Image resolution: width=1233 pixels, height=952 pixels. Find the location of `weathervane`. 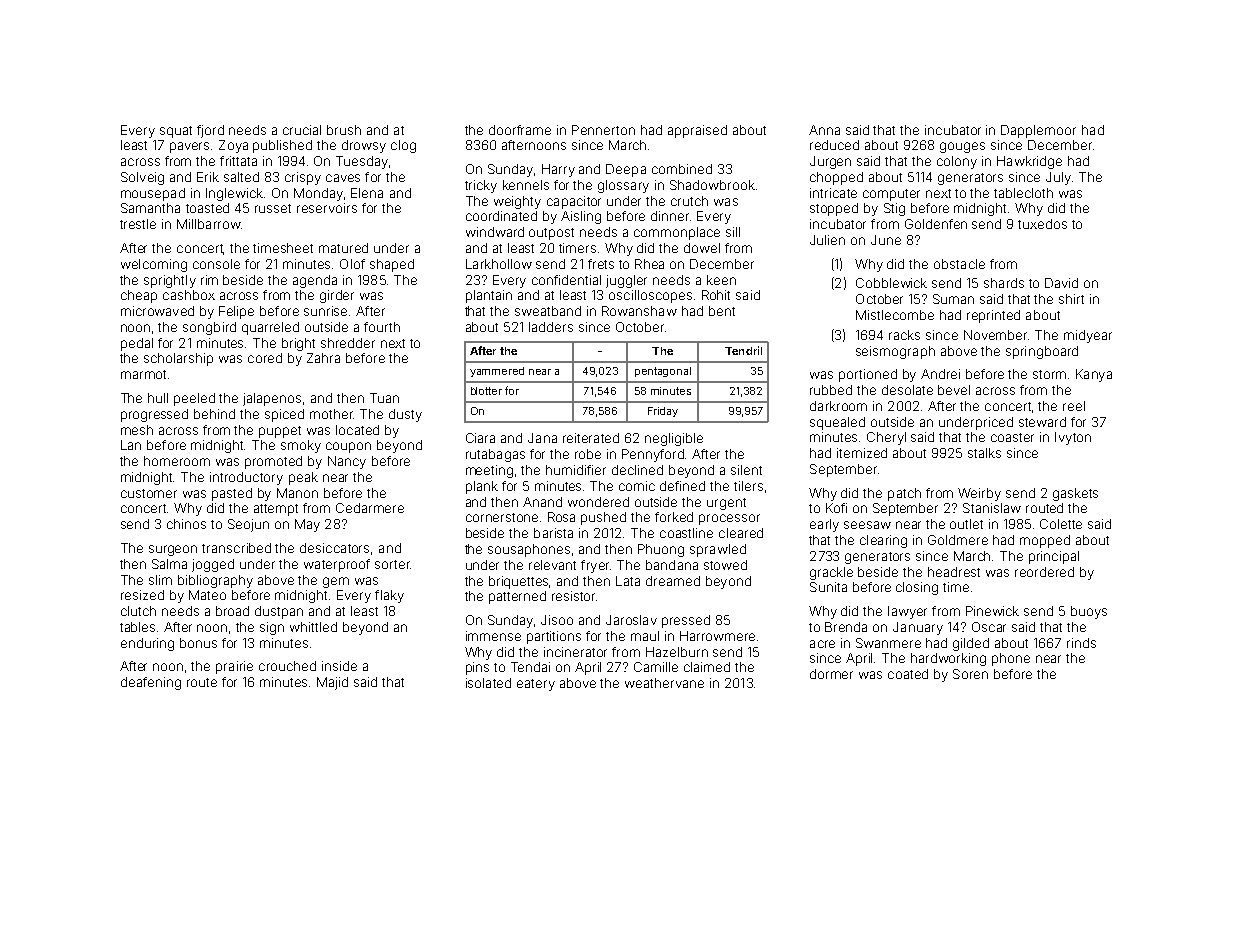

weathervane is located at coordinates (664, 683).
